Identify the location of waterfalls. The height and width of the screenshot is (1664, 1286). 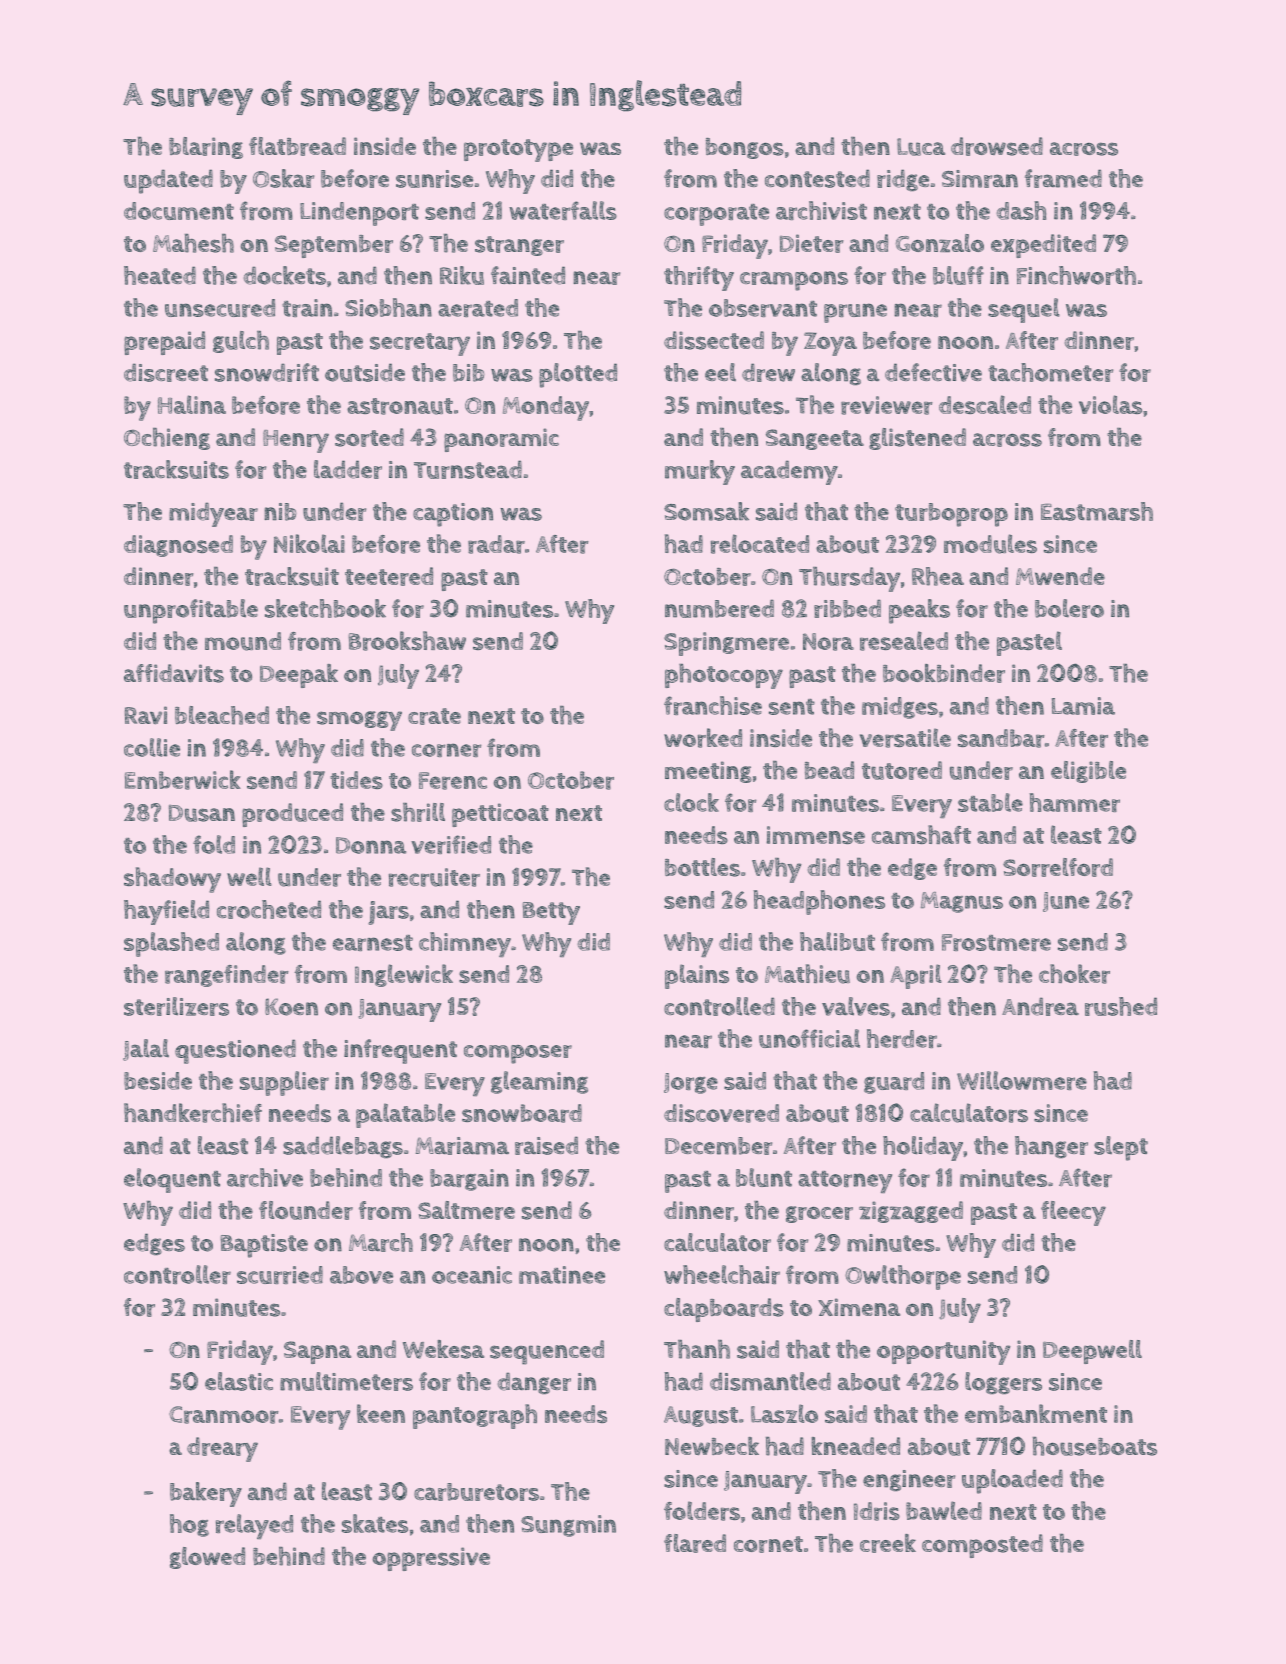
(563, 210).
